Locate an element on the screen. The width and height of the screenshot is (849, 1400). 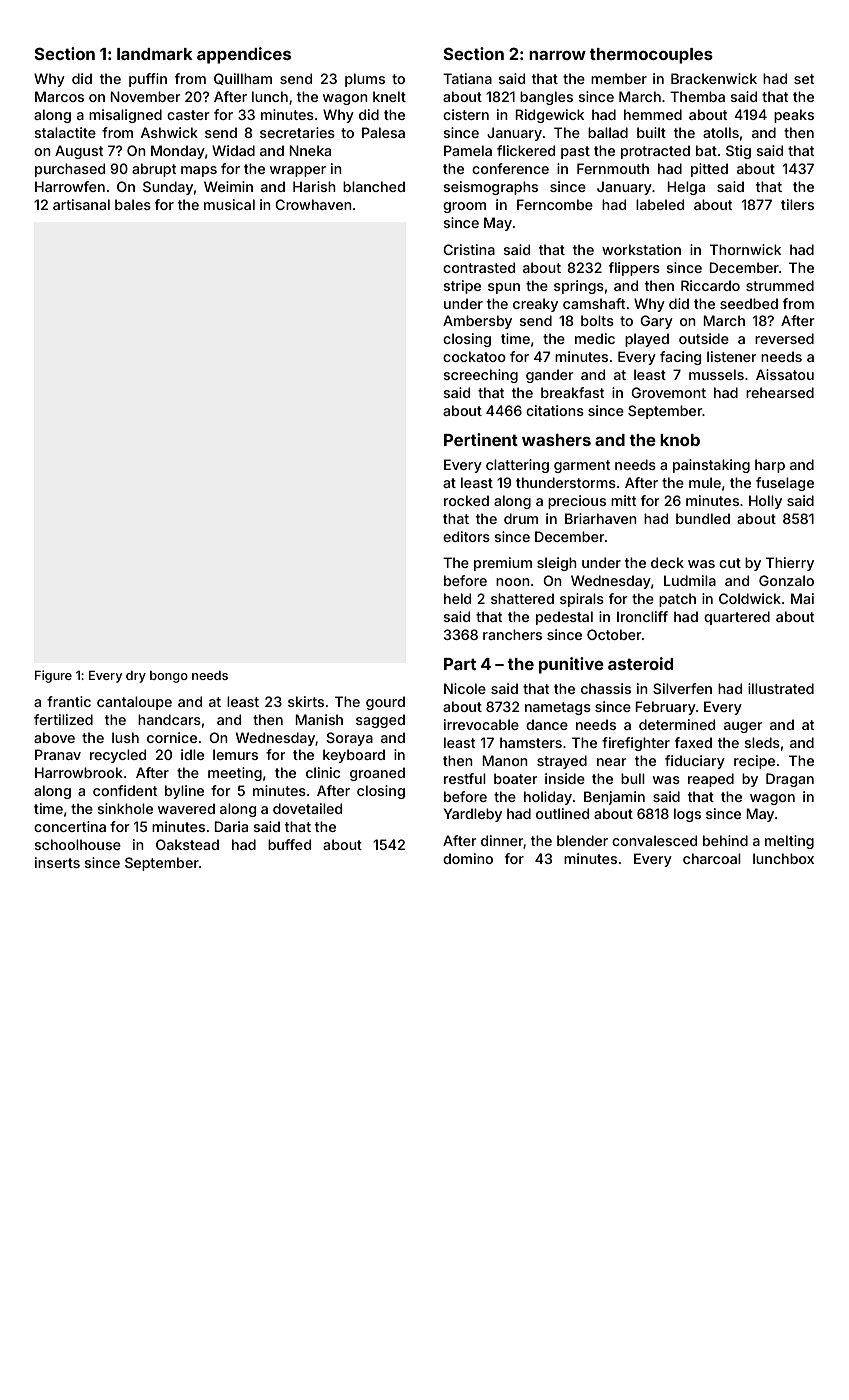
tilers is located at coordinates (797, 204).
